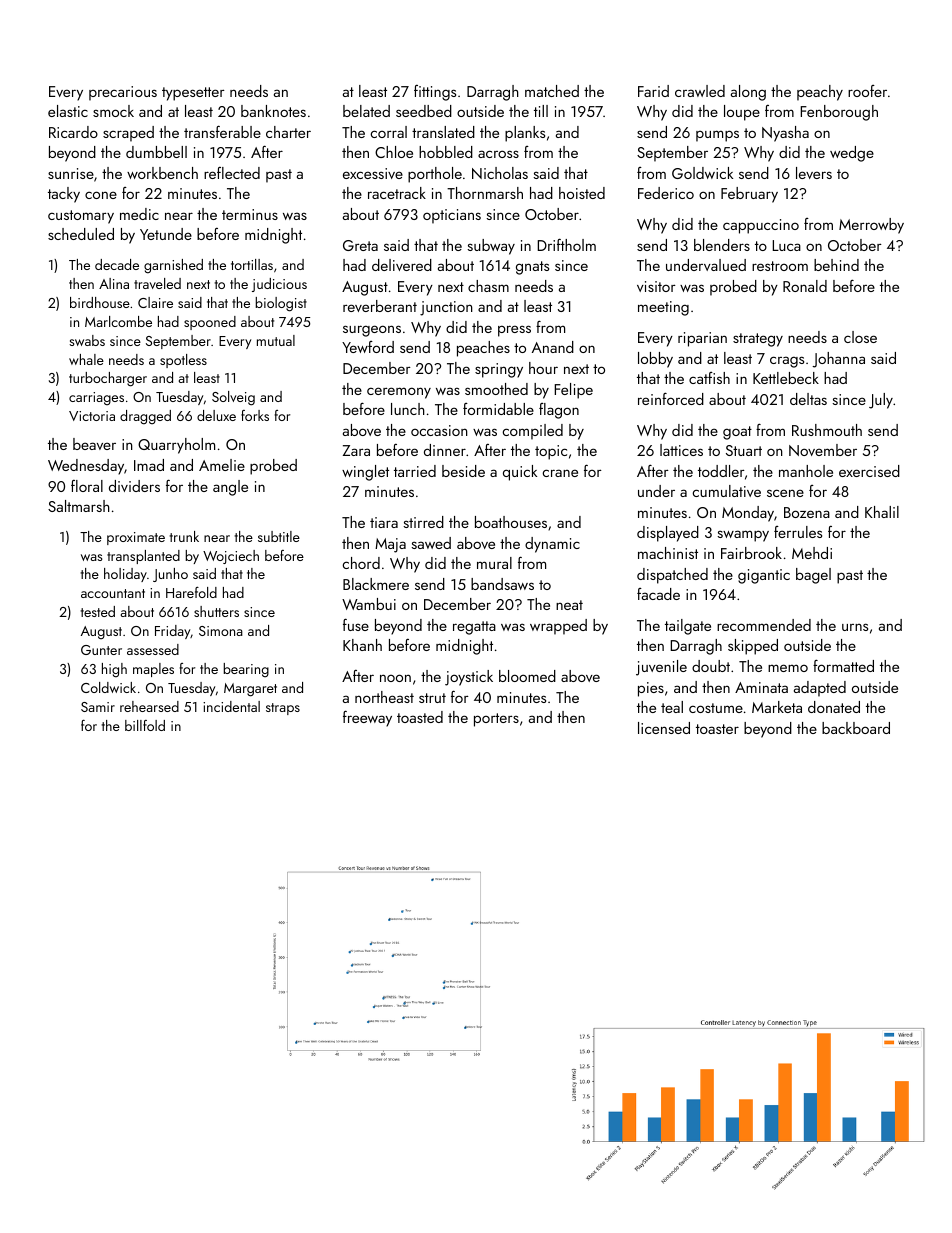 The width and height of the page is (952, 1233). Describe the element at coordinates (368, 347) in the page. I see `Yewford` at that location.
